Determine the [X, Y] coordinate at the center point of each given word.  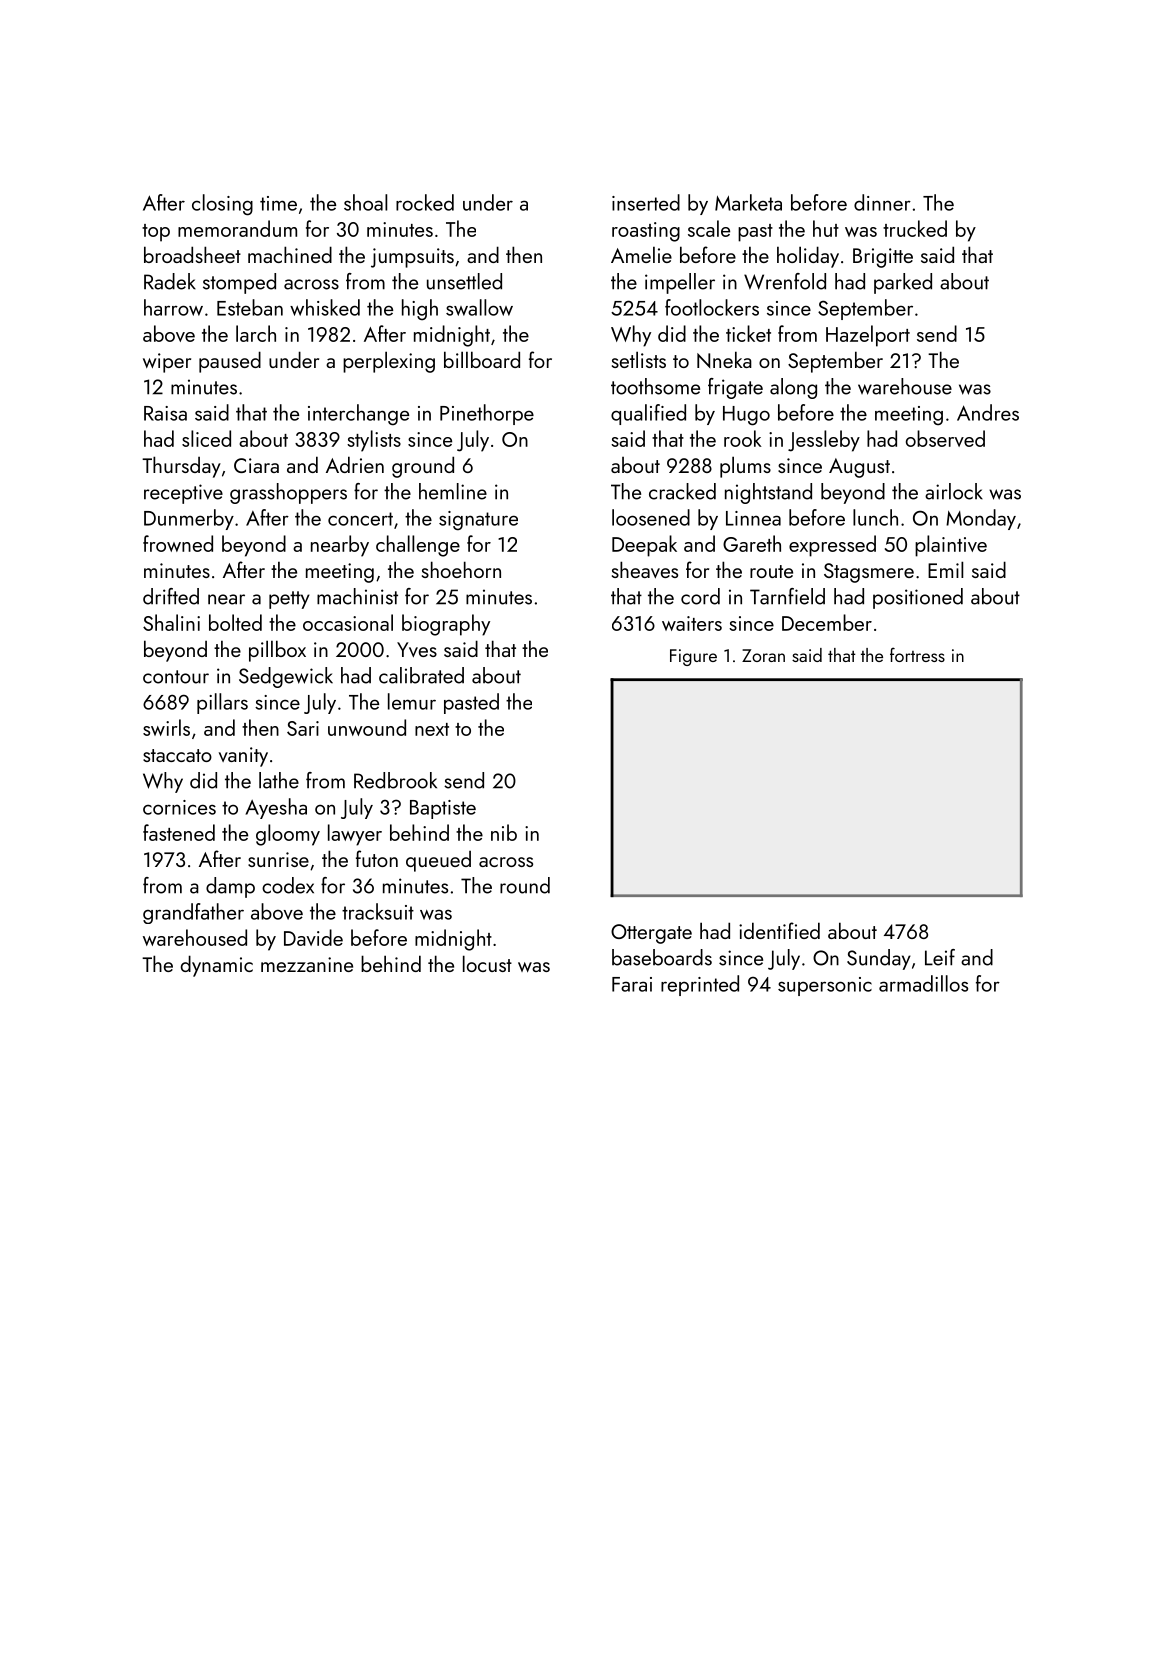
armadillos [923, 983]
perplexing [389, 362]
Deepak [644, 546]
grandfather [193, 913]
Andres [988, 412]
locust [487, 963]
